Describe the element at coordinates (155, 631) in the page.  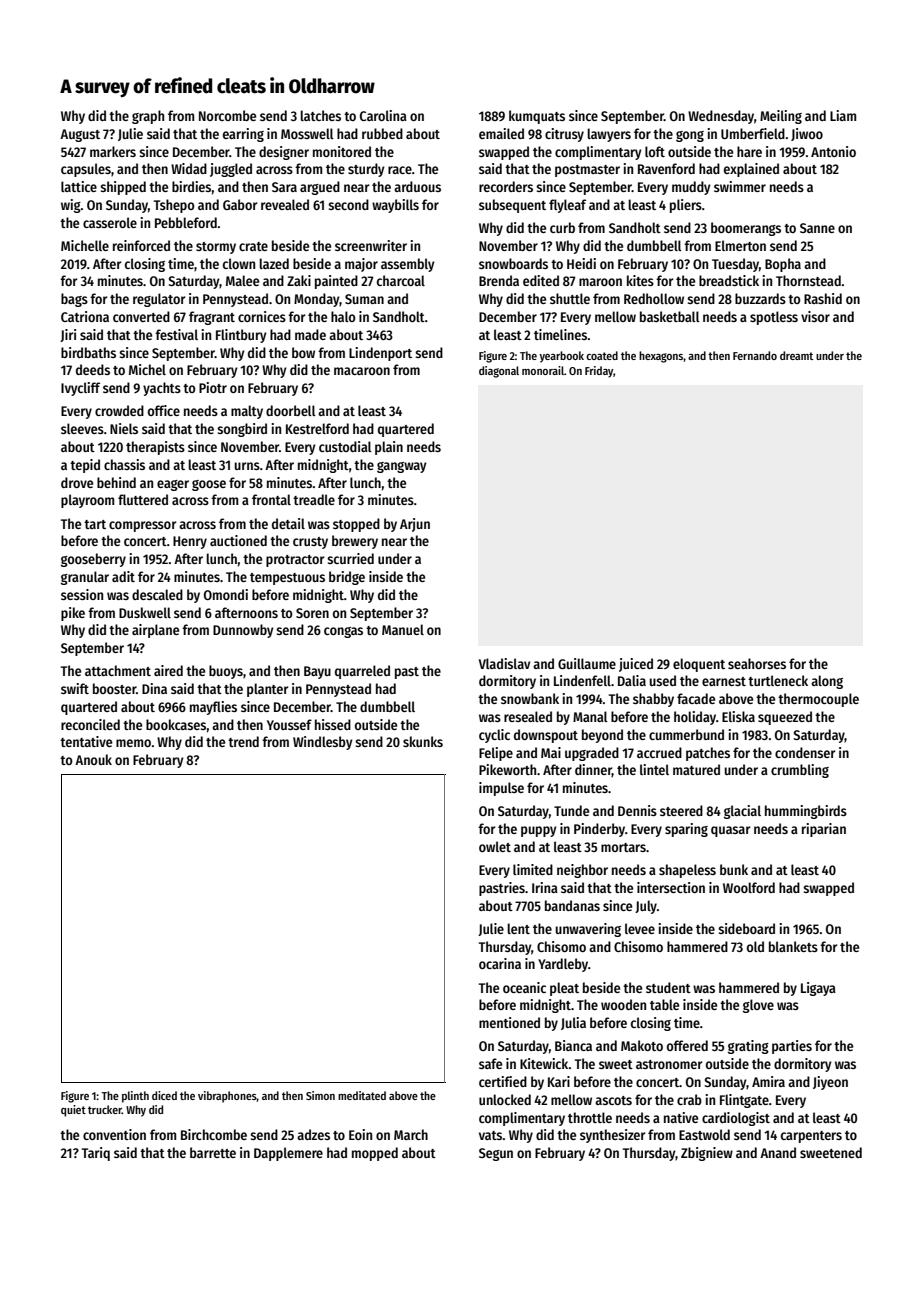
I see `airplane` at that location.
